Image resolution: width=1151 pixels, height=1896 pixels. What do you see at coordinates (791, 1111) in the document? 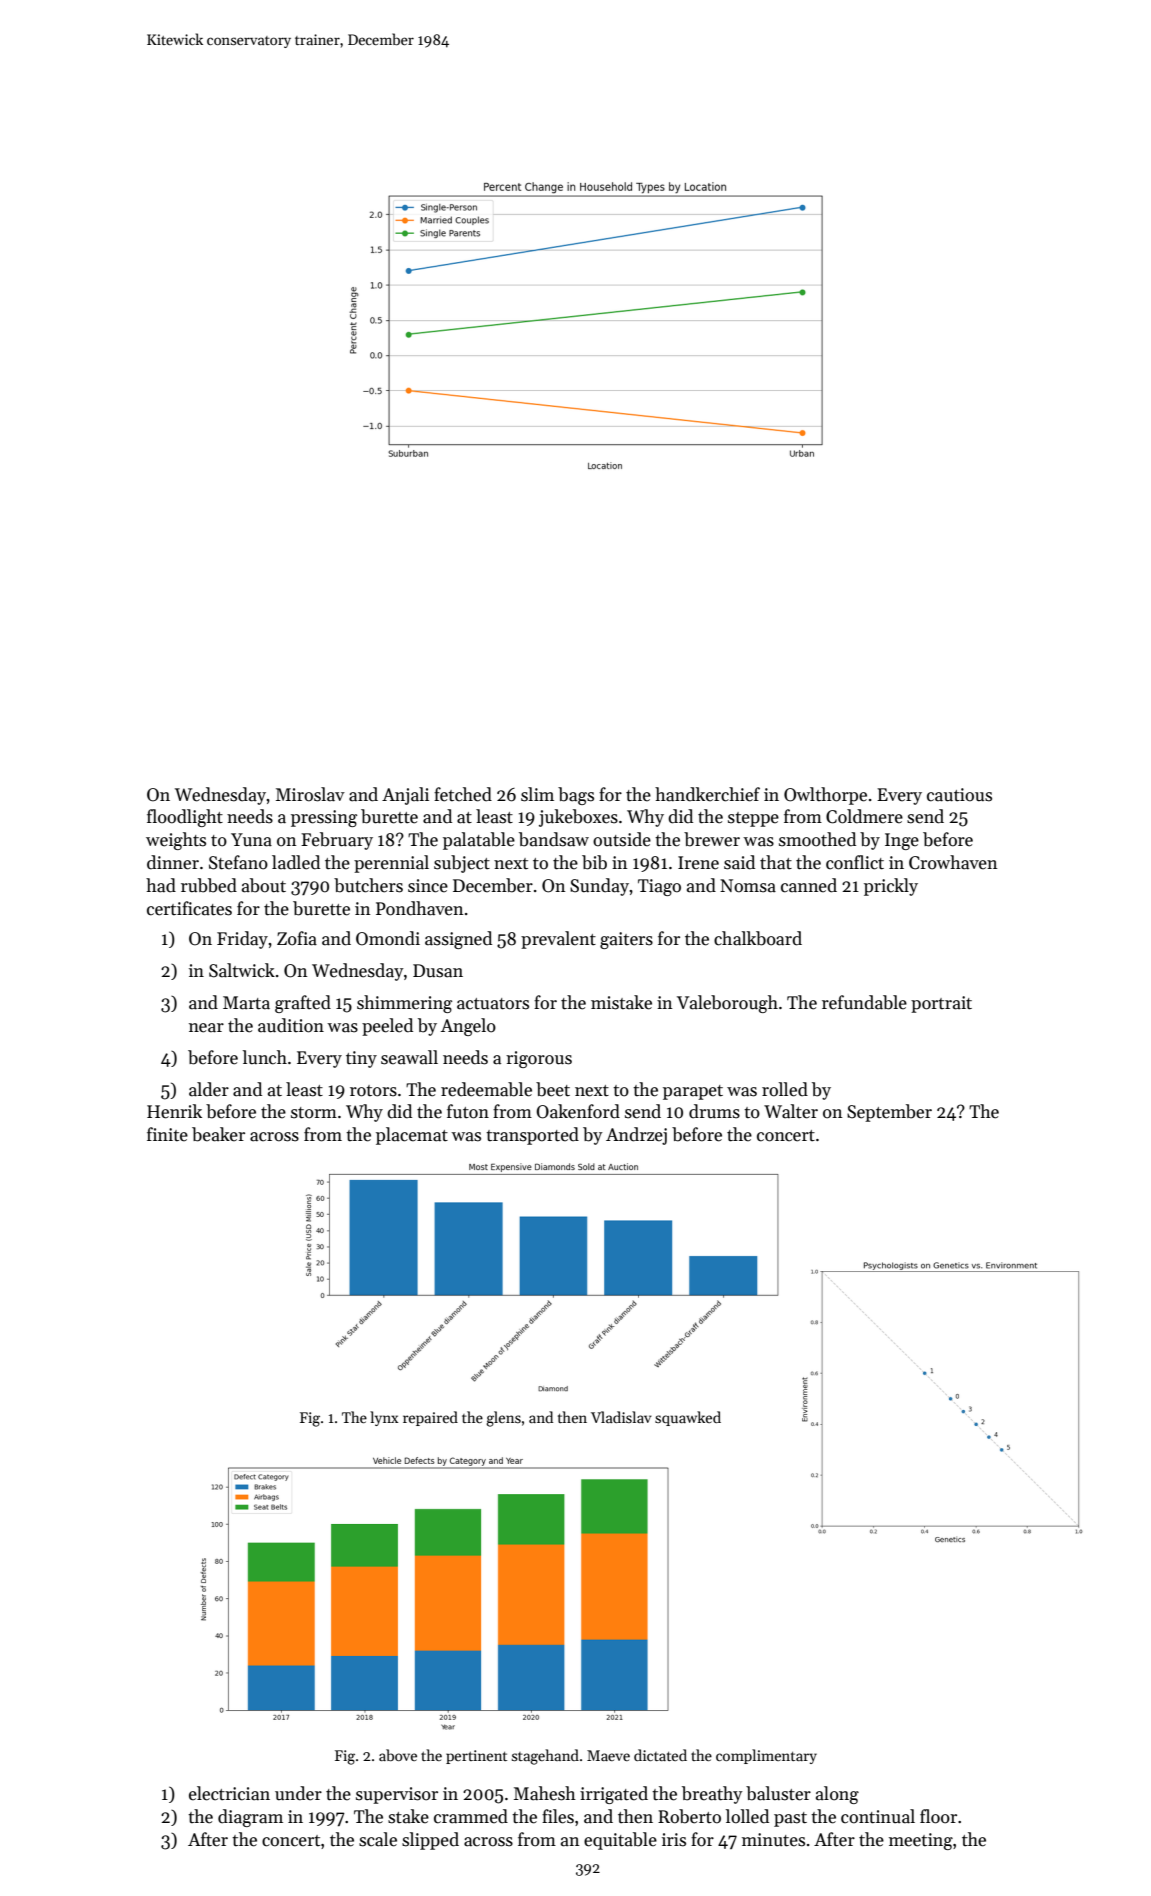
I see `Walter` at bounding box center [791, 1111].
